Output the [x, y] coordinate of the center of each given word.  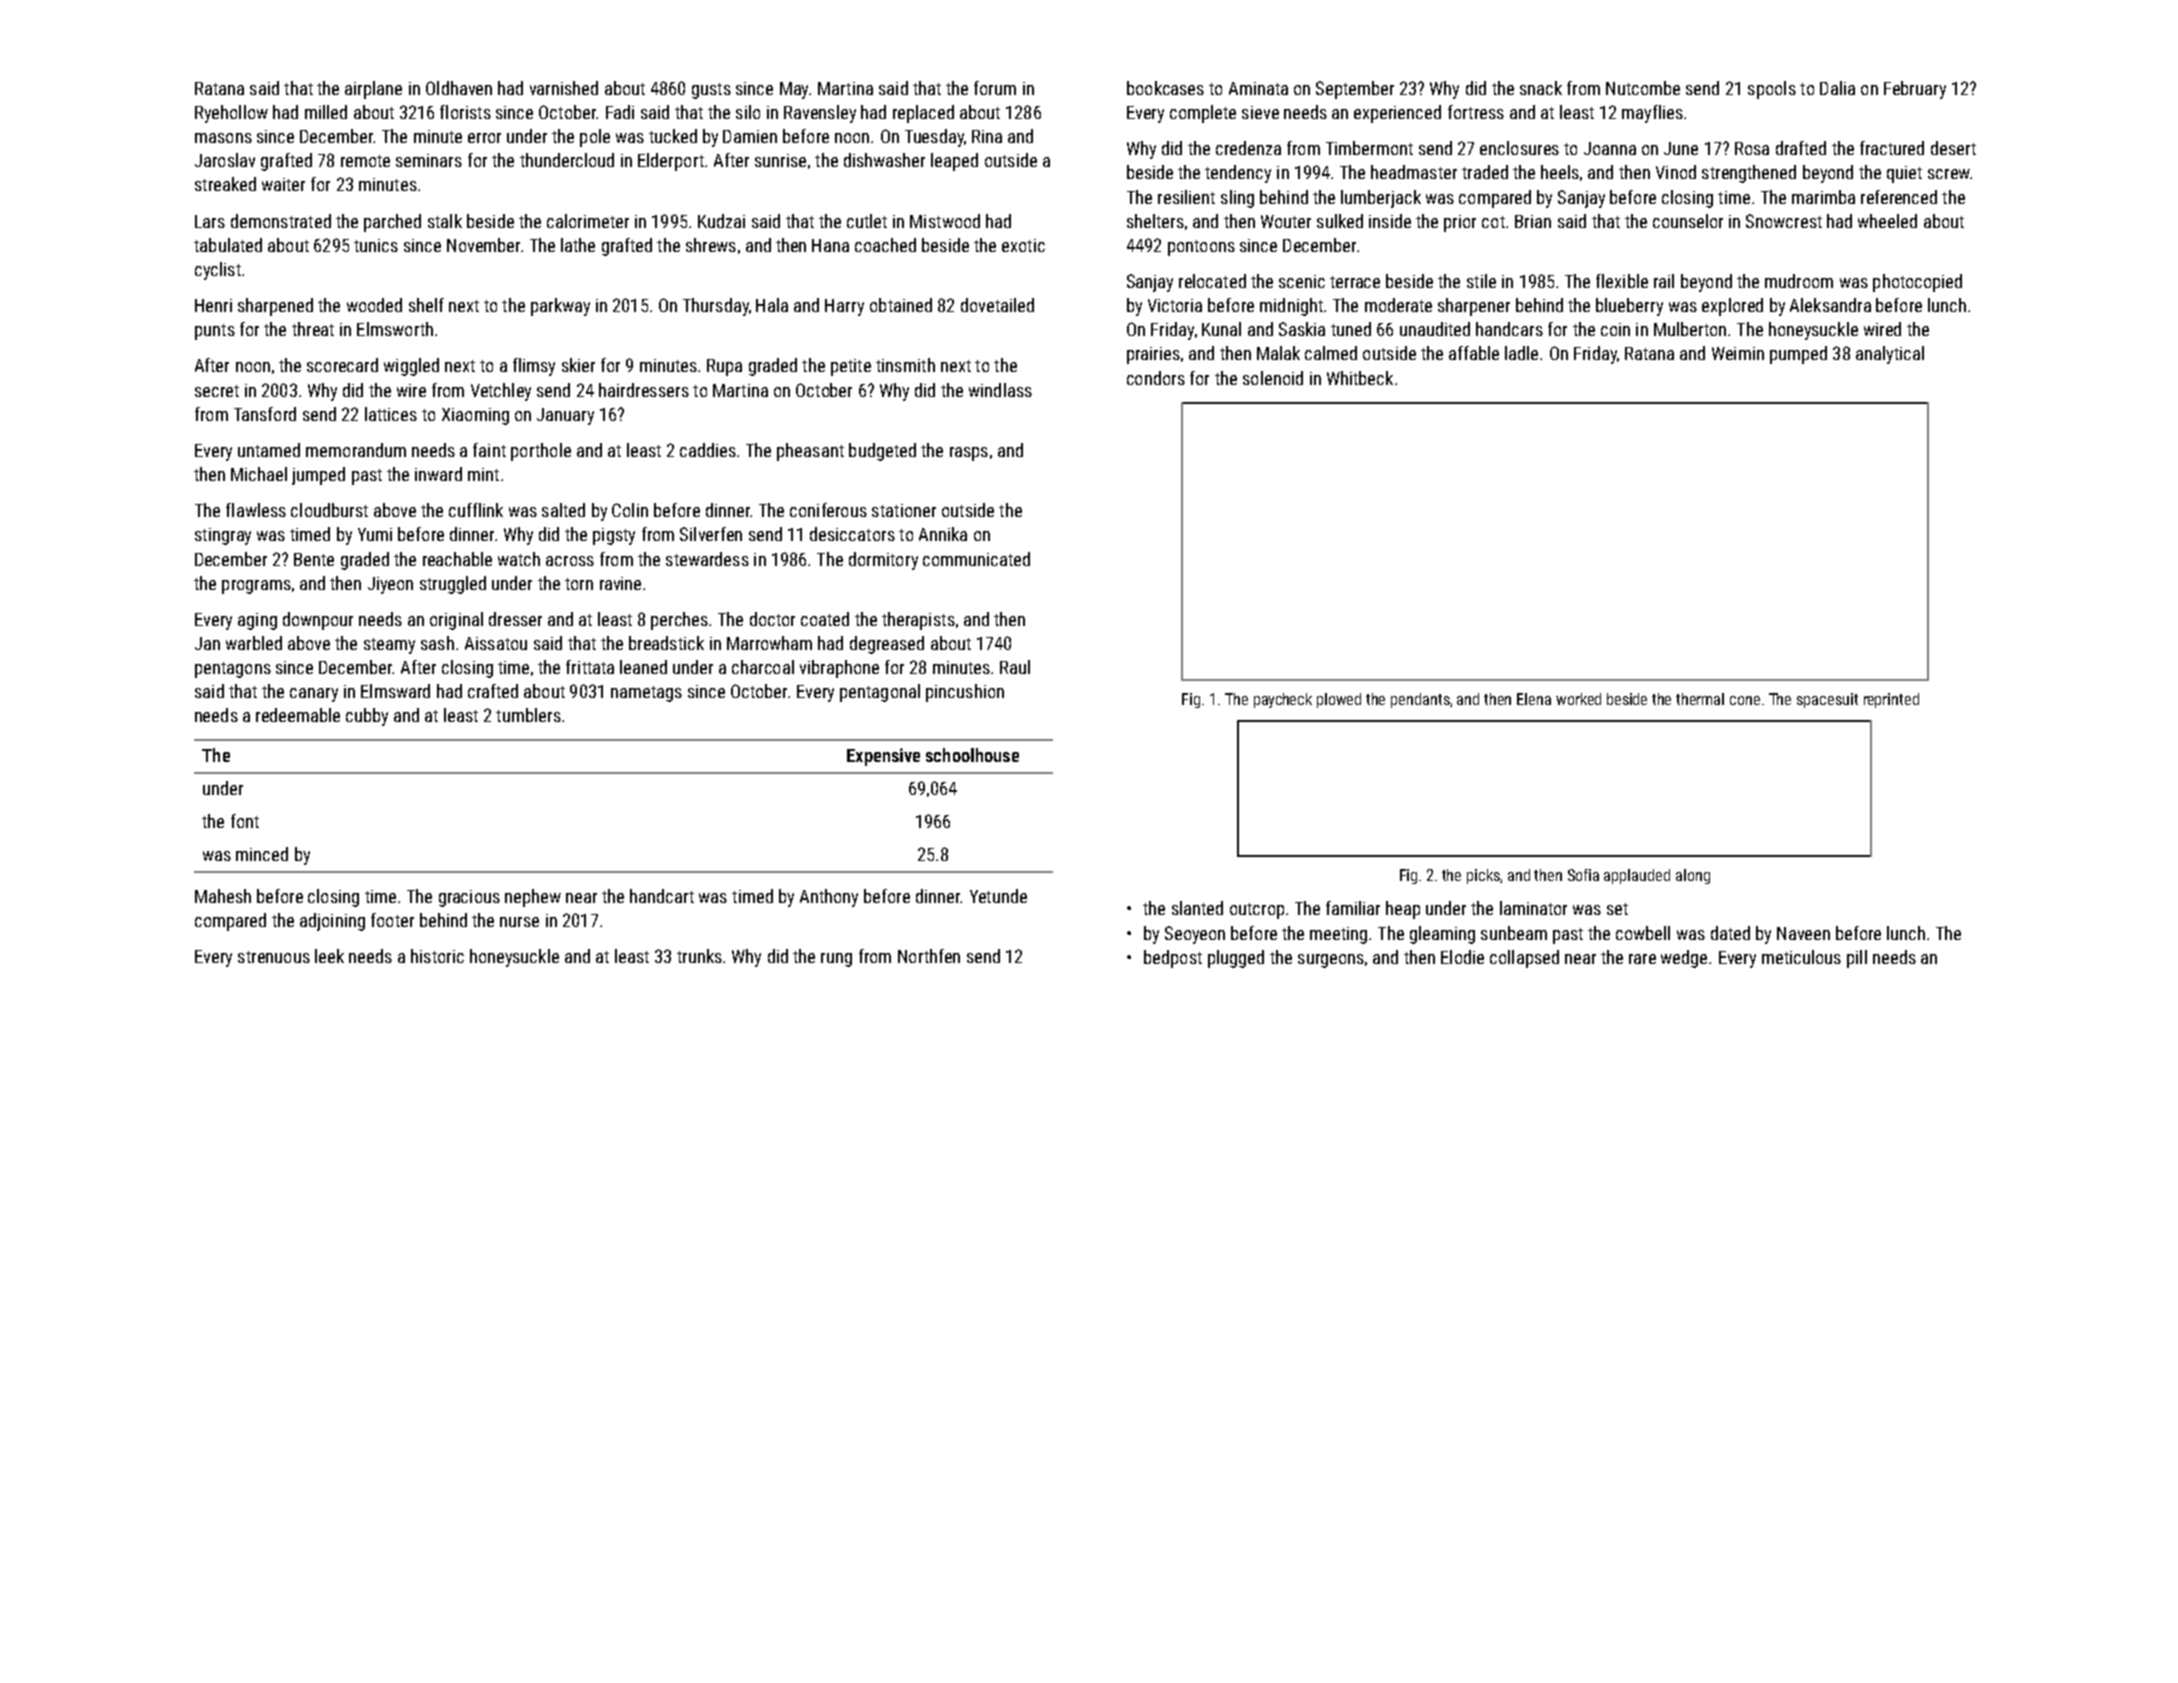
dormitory [883, 561]
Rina [987, 136]
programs [256, 587]
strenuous [274, 957]
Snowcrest [1784, 221]
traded [1485, 172]
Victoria [1175, 305]
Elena [1534, 699]
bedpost [1173, 959]
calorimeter [588, 221]
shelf [426, 305]
